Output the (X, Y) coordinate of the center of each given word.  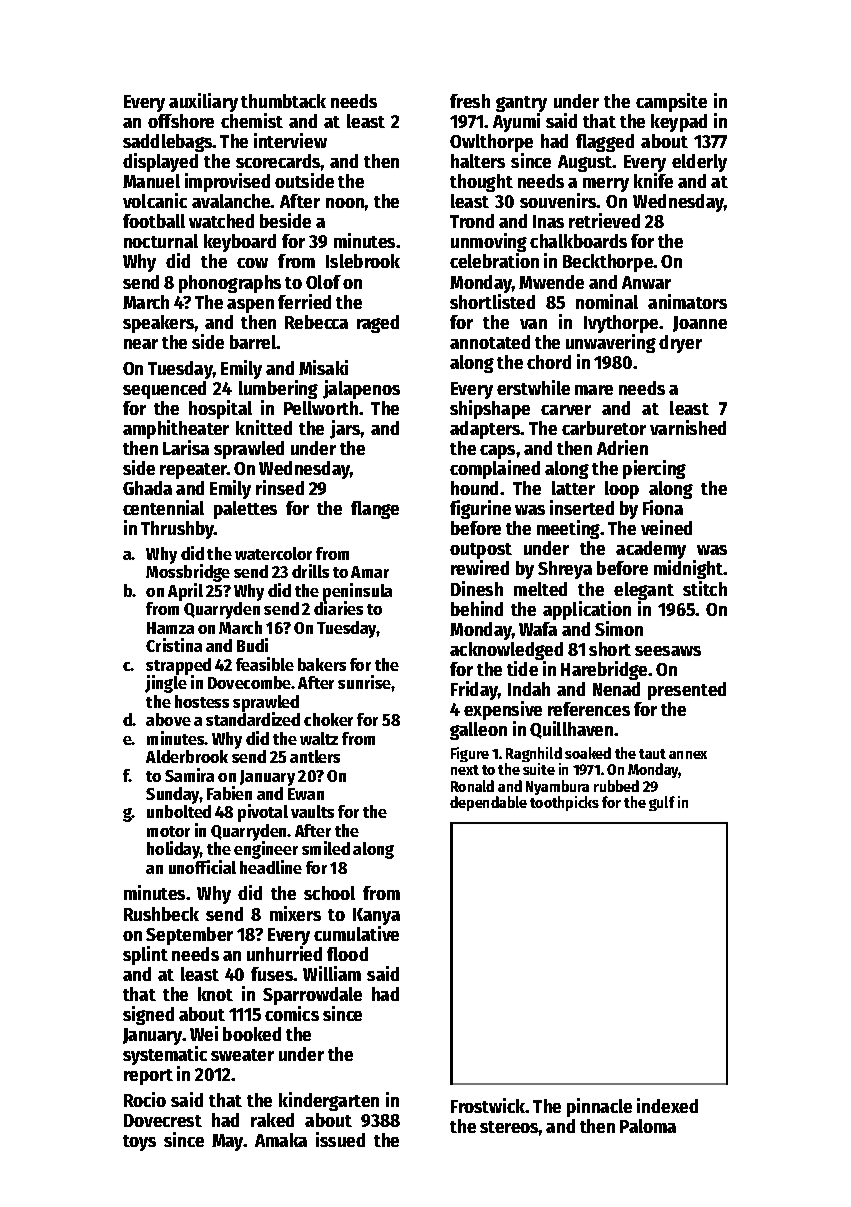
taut (652, 754)
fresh (470, 101)
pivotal (263, 813)
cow (252, 263)
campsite (671, 102)
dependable (488, 803)
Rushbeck (161, 914)
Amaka (281, 1140)
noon (345, 203)
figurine (480, 509)
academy (651, 550)
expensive (503, 710)
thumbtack (283, 101)
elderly (699, 163)
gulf (662, 803)
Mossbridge (188, 573)
